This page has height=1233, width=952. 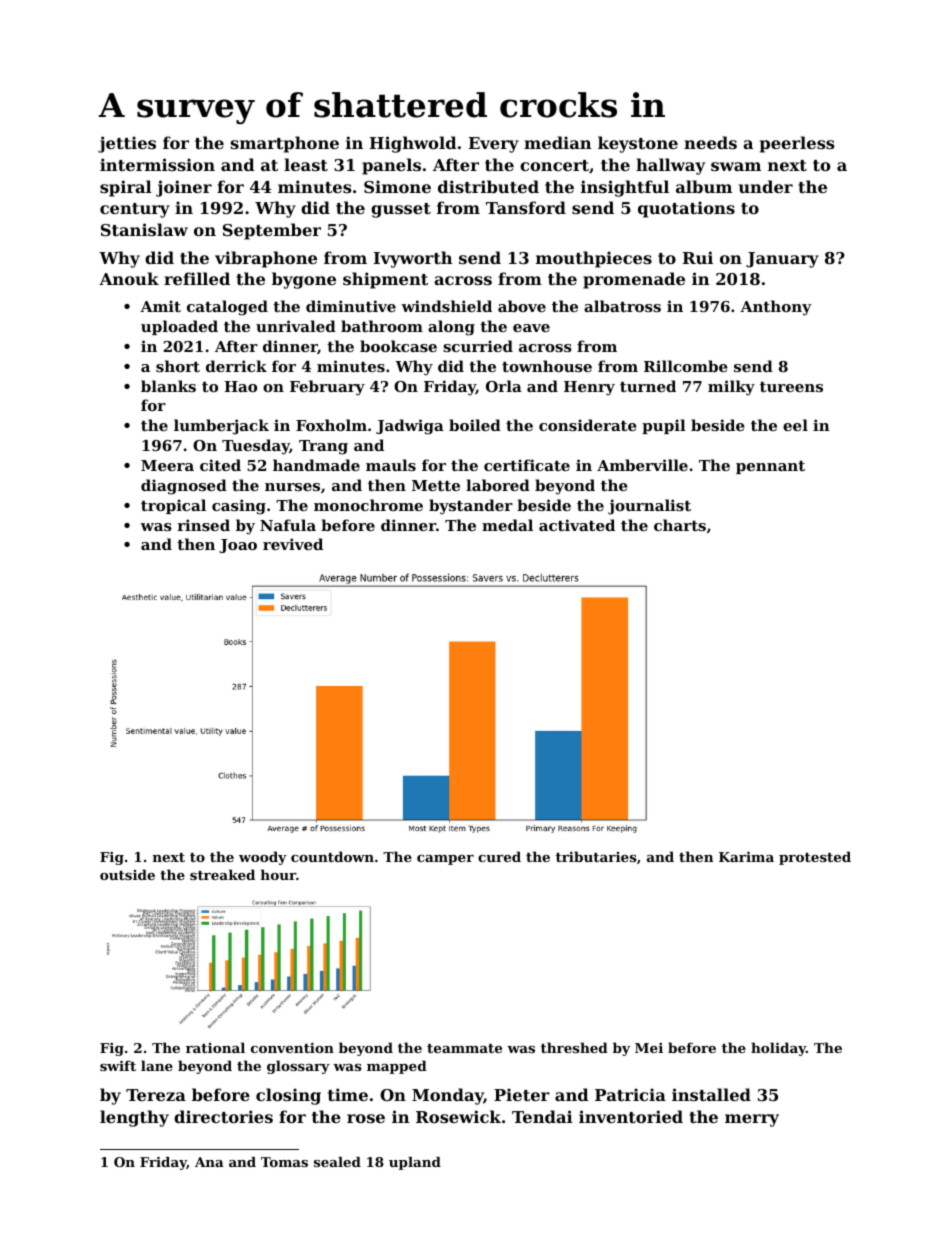 I want to click on revived, so click(x=293, y=544).
